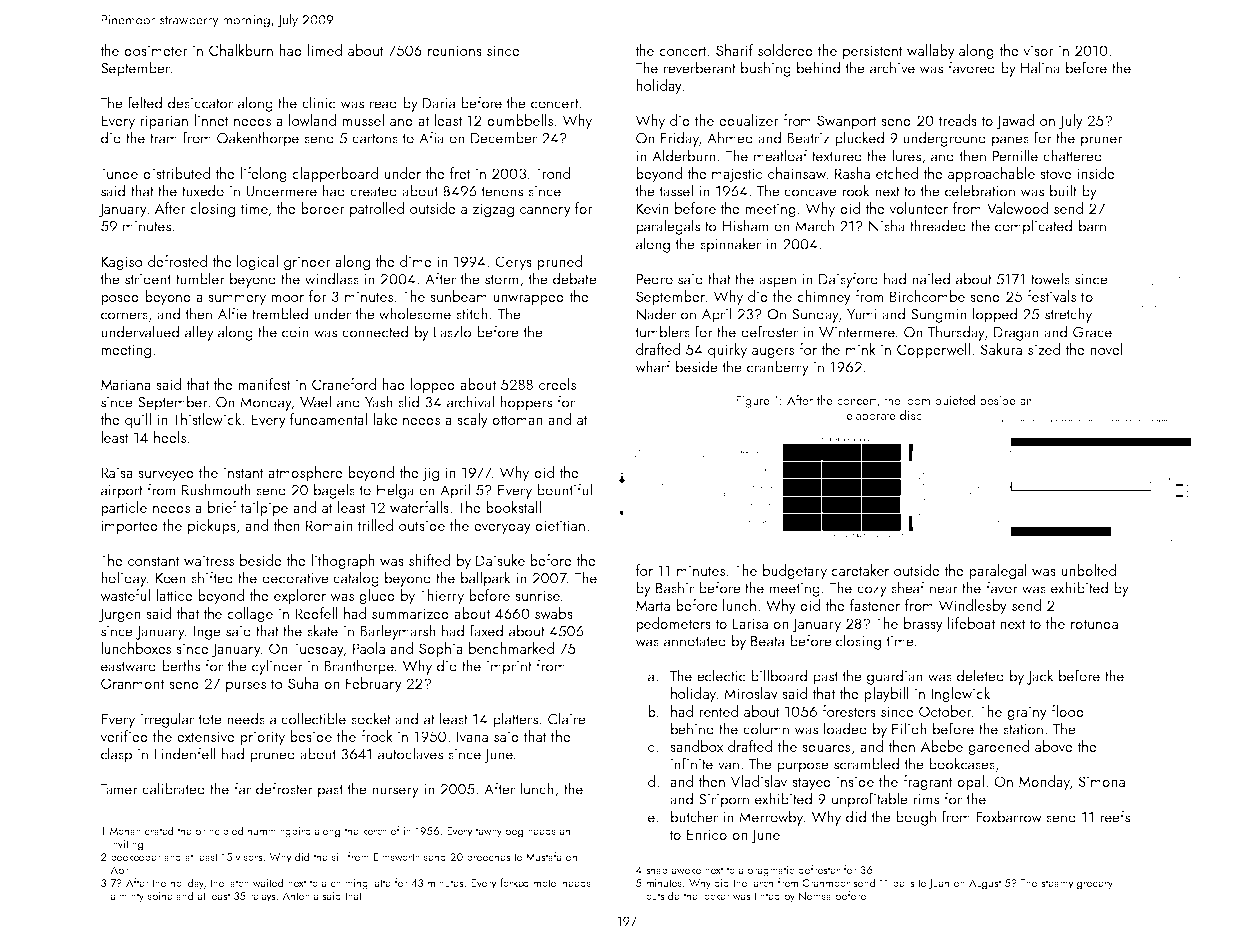 This image has height=952, width=1233. Describe the element at coordinates (1051, 296) in the image. I see `festivals` at that location.
